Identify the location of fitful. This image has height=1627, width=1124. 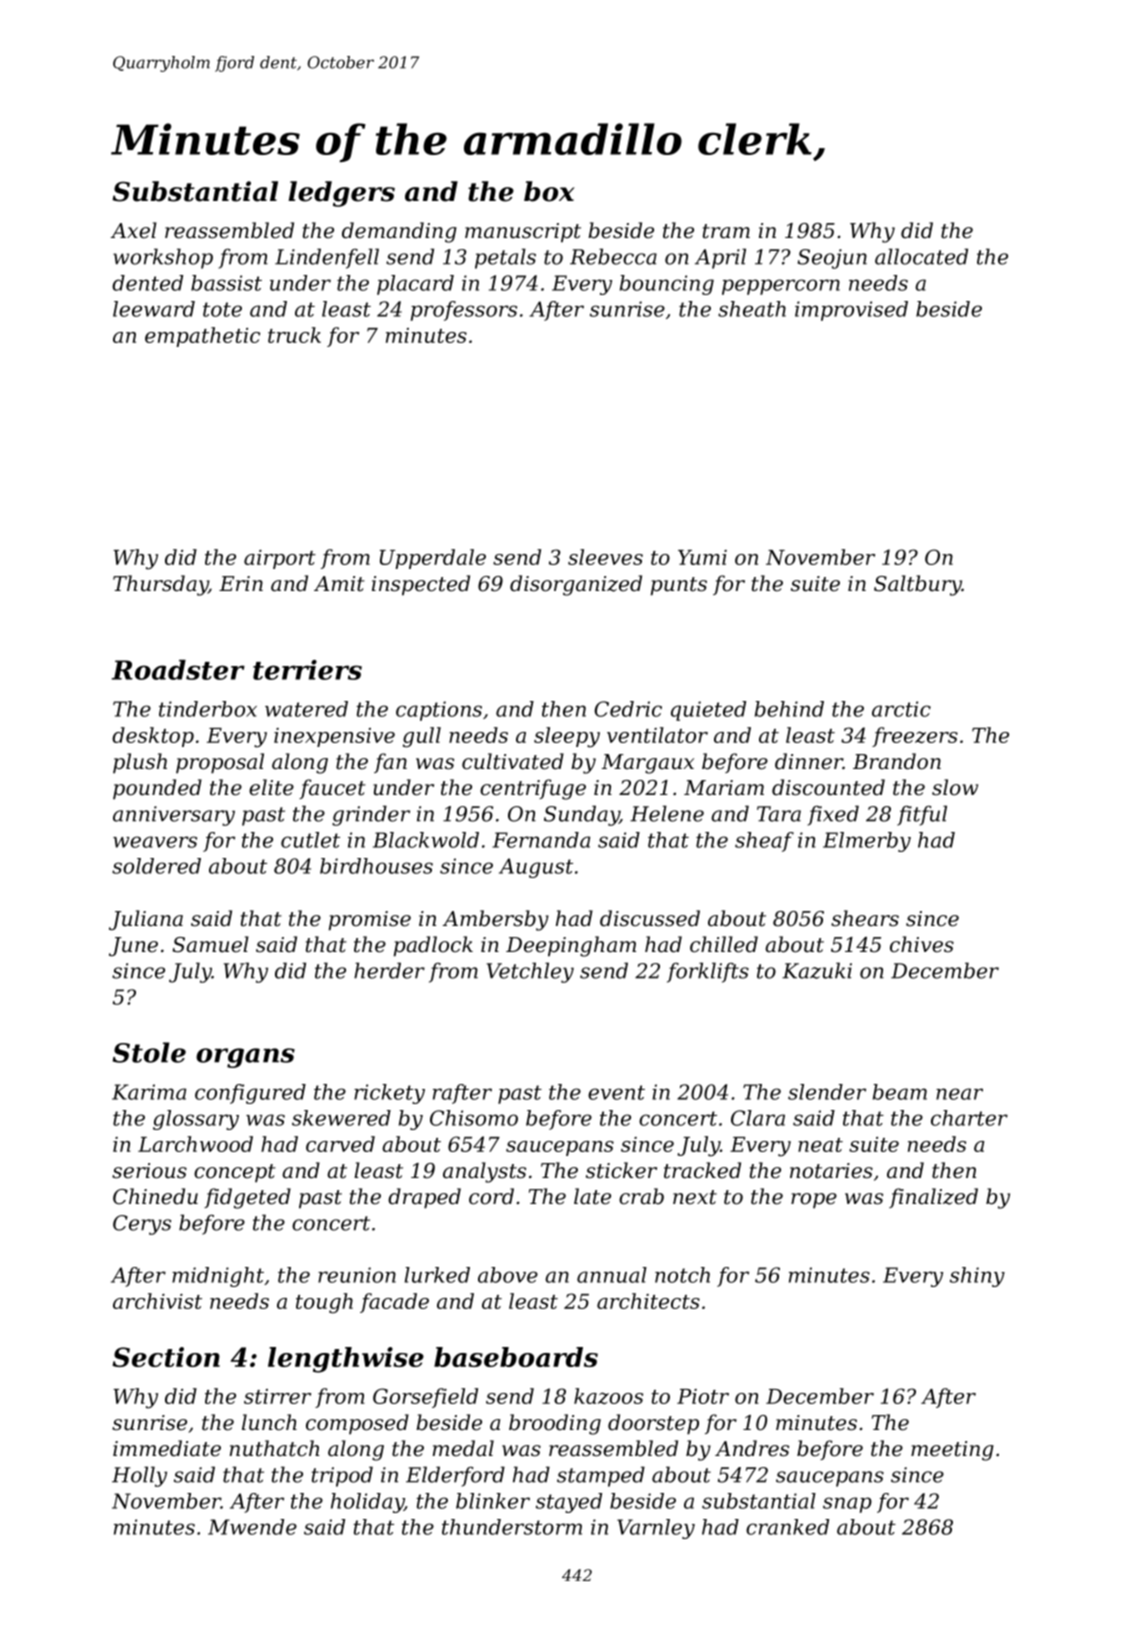
(922, 815).
